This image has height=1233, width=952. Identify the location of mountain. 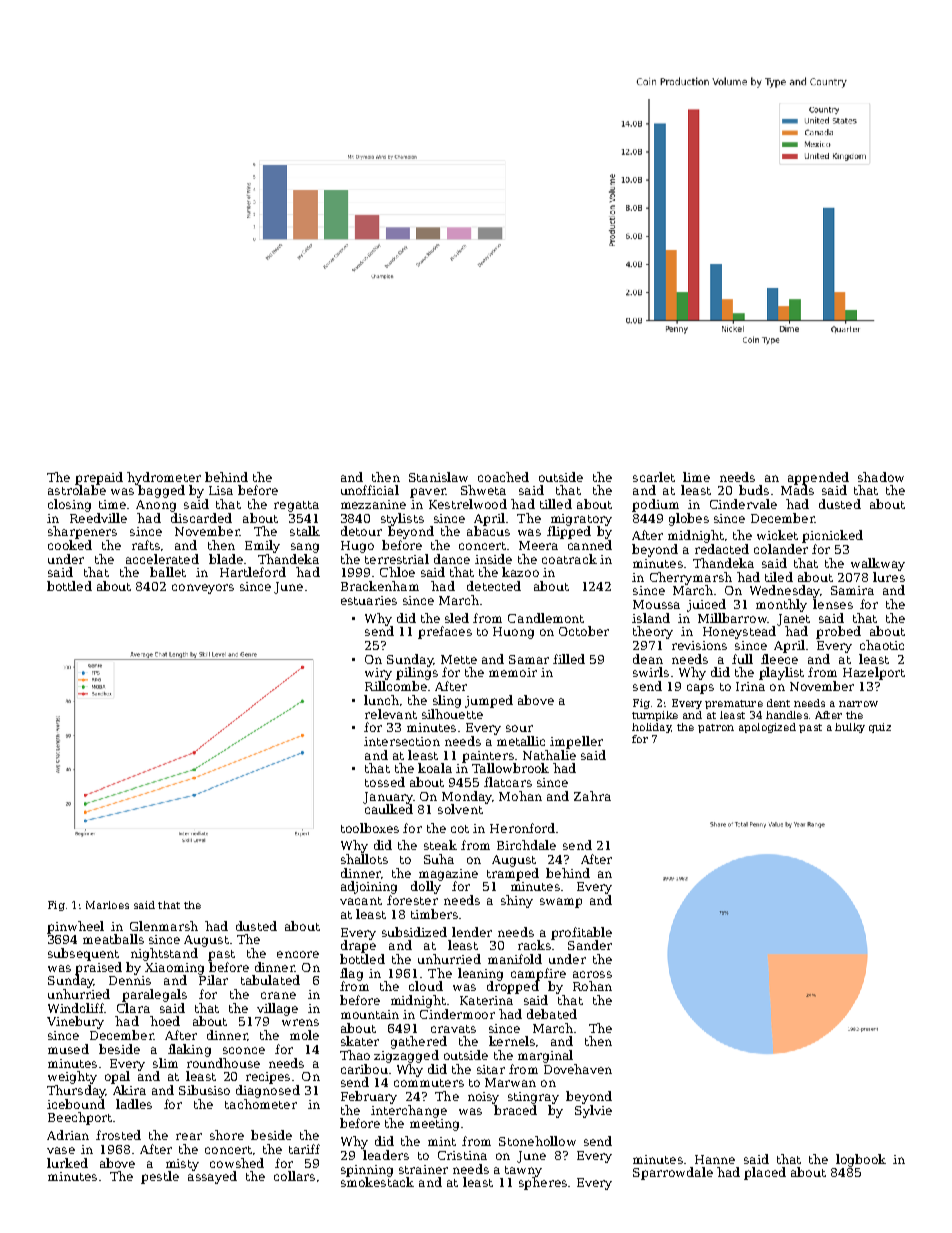
(370, 1014).
